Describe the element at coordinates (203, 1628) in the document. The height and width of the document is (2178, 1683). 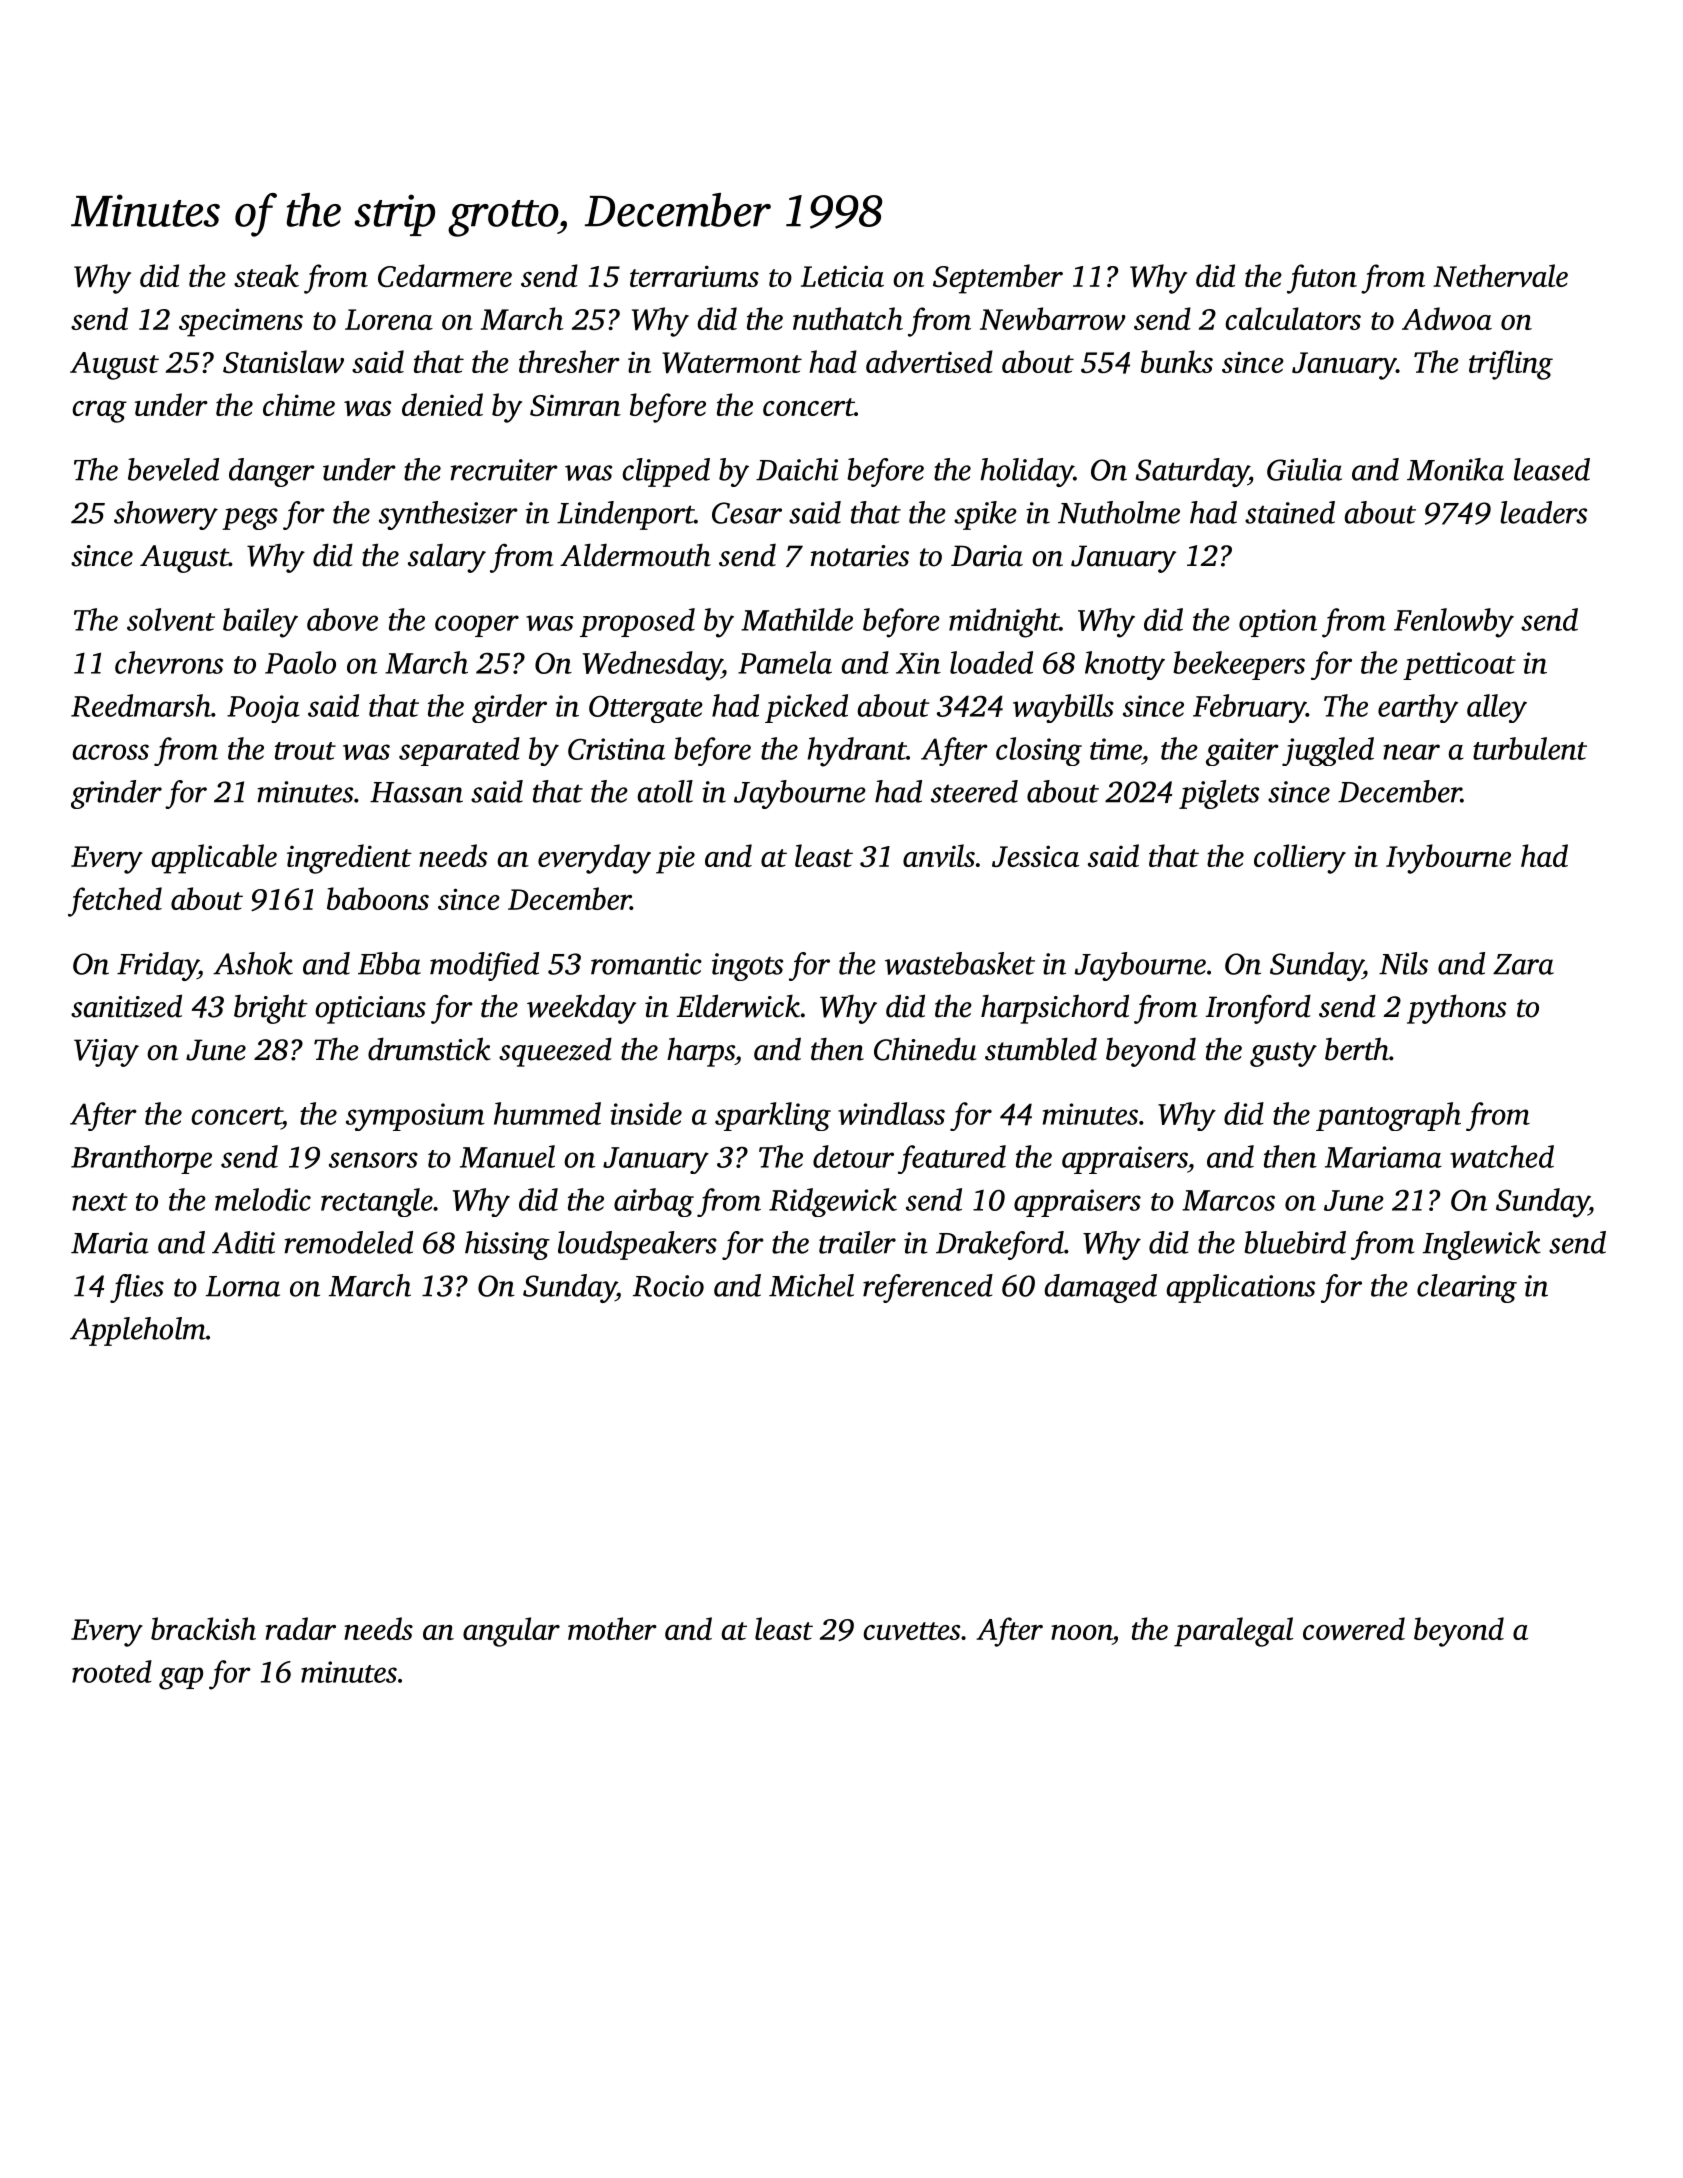
I see `brackish` at that location.
